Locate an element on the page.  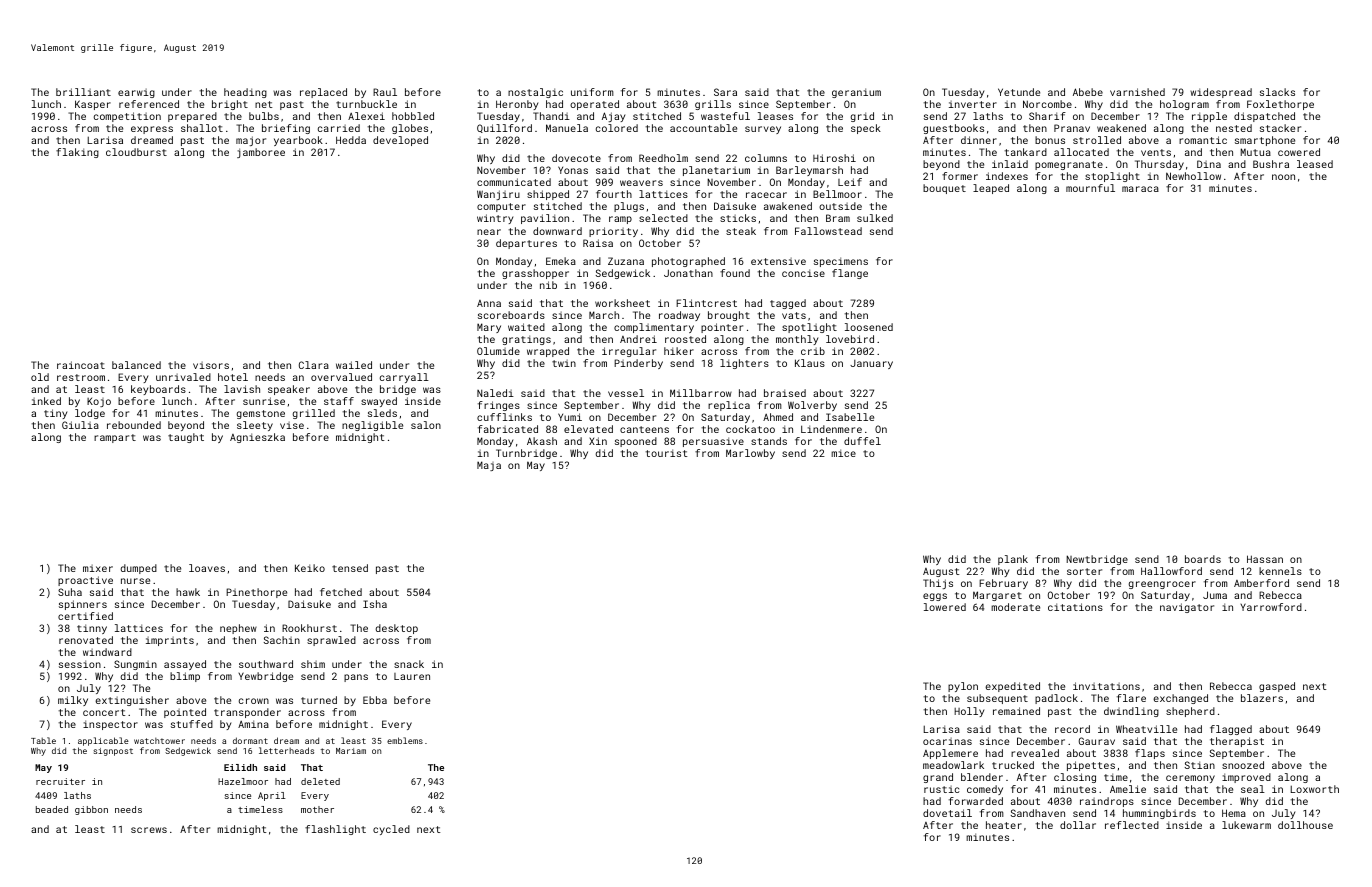
screws is located at coordinates (149, 830).
